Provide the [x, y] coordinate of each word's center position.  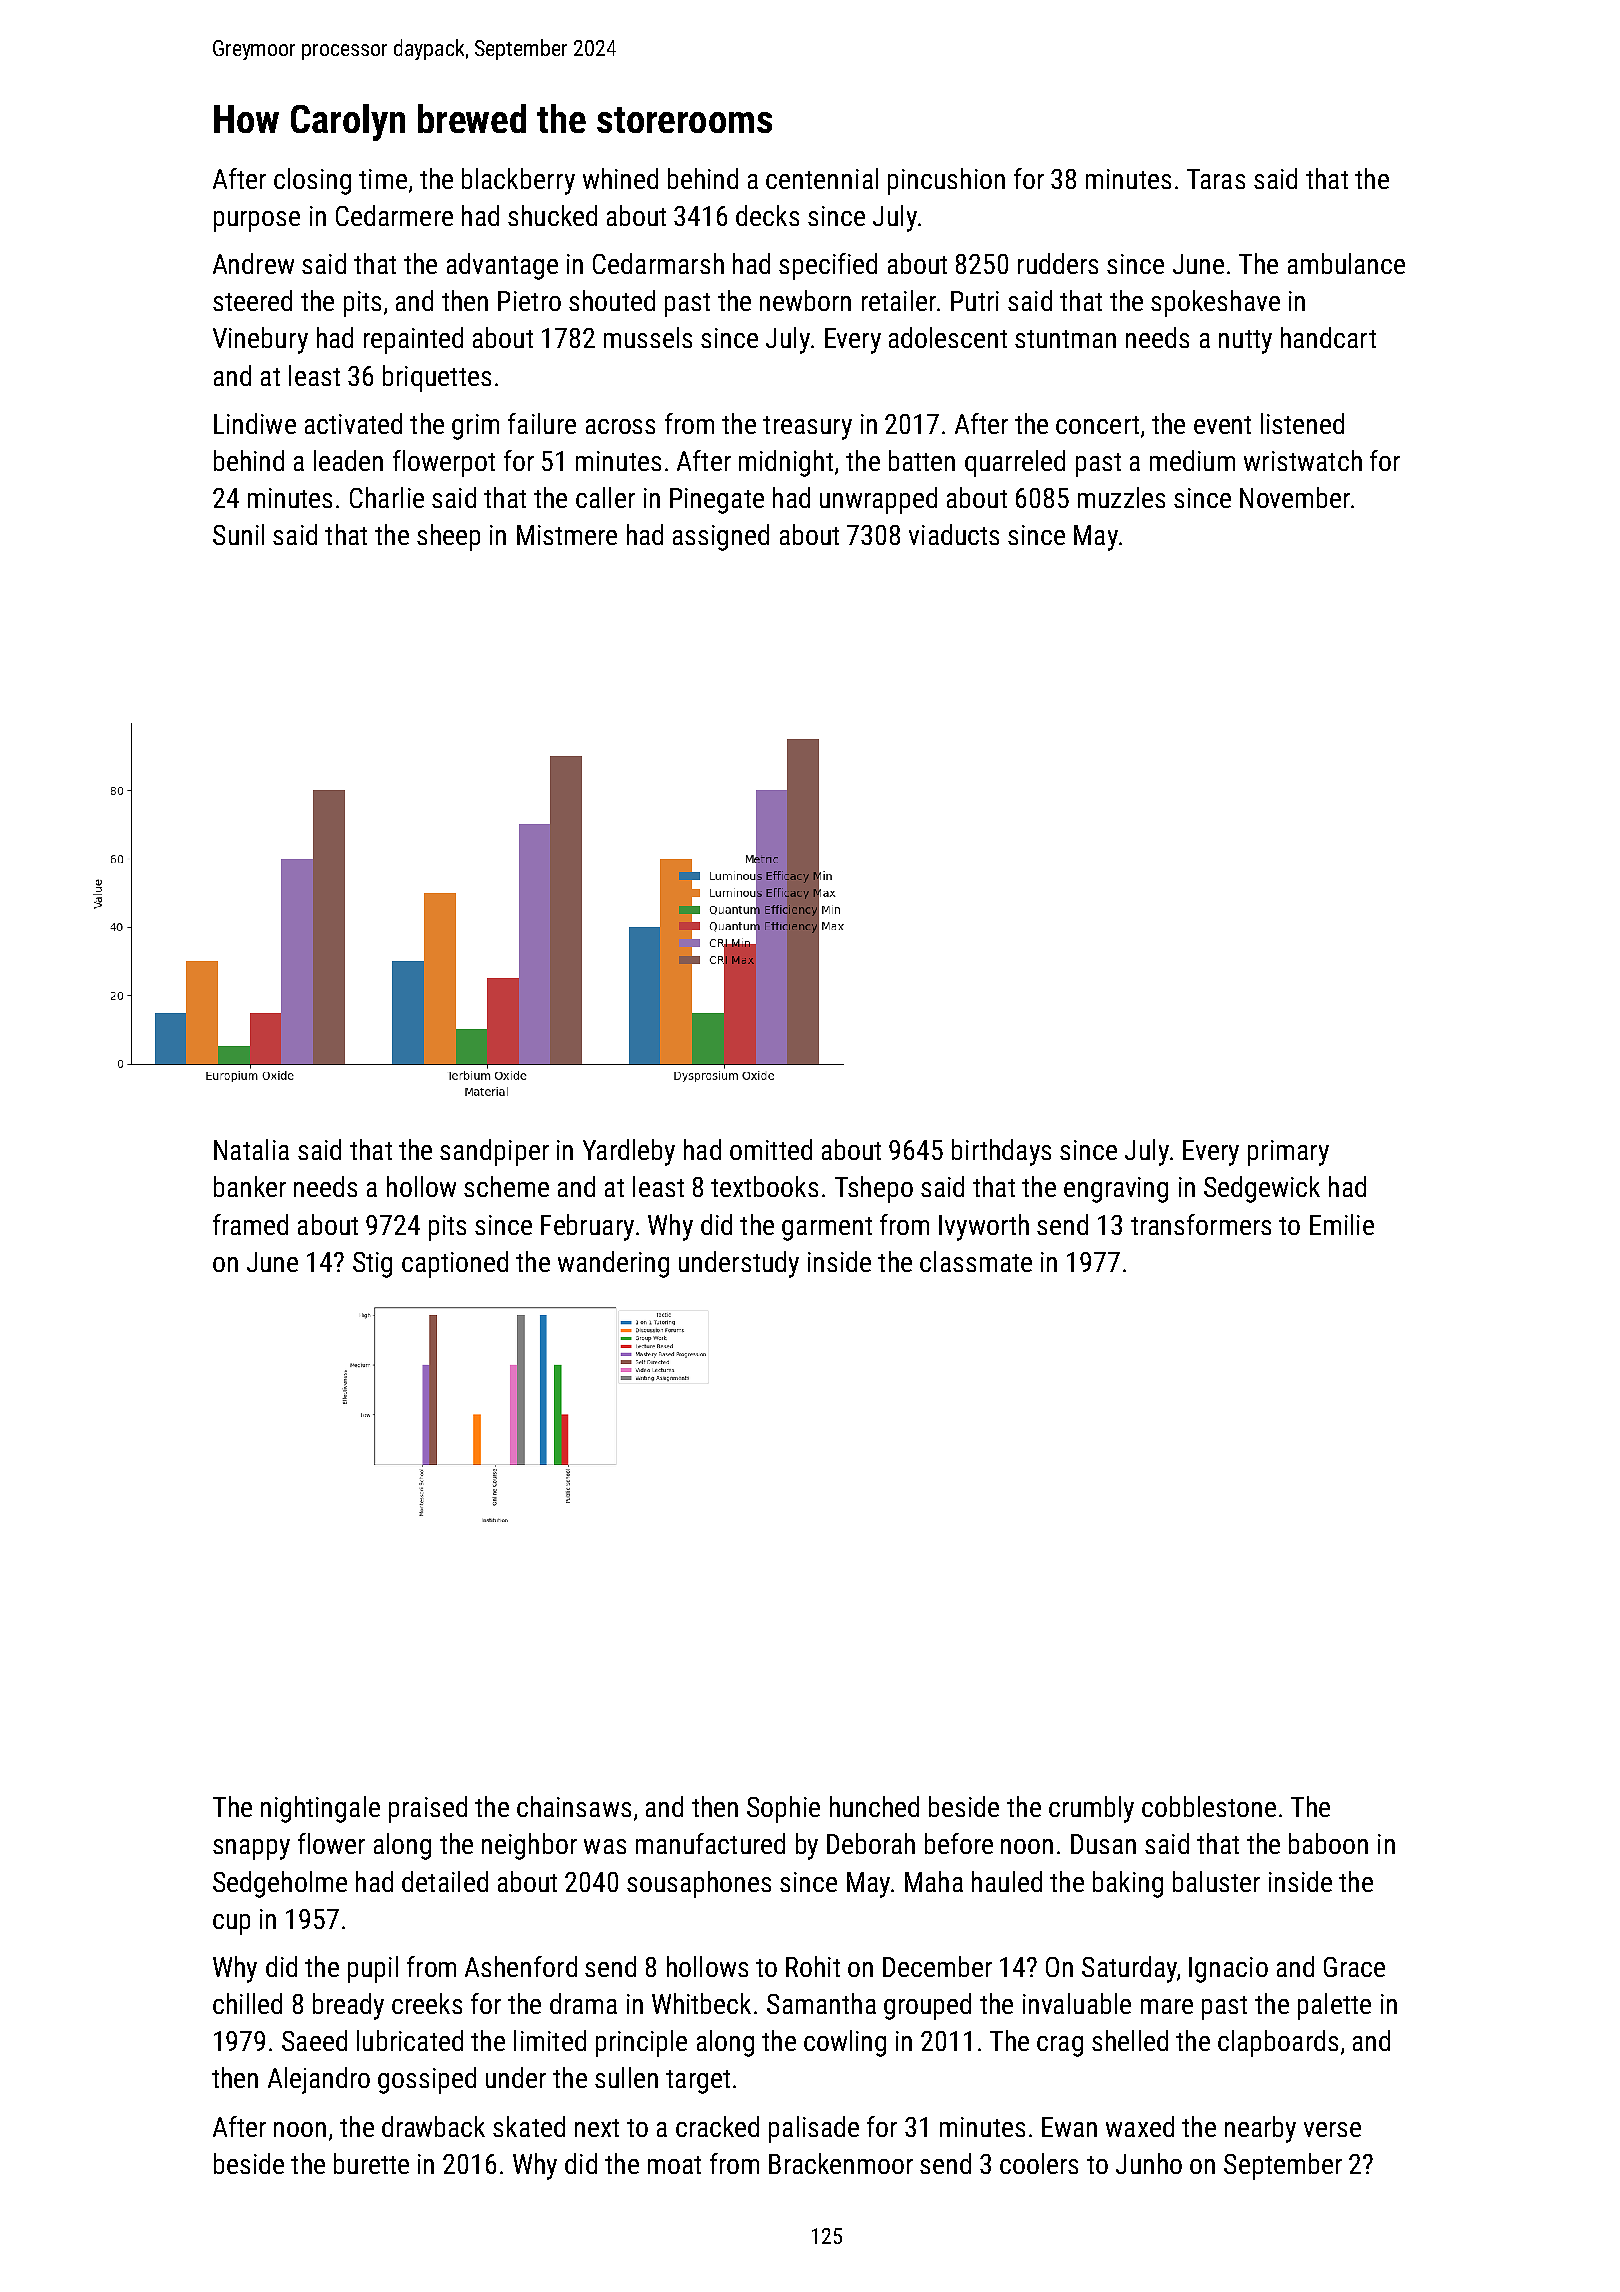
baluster [1216, 1881]
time [383, 179]
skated [529, 2126]
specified [828, 266]
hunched [874, 1806]
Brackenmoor [841, 2163]
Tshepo [874, 1189]
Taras [1216, 179]
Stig [372, 1265]
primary [1288, 1153]
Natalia [251, 1149]
